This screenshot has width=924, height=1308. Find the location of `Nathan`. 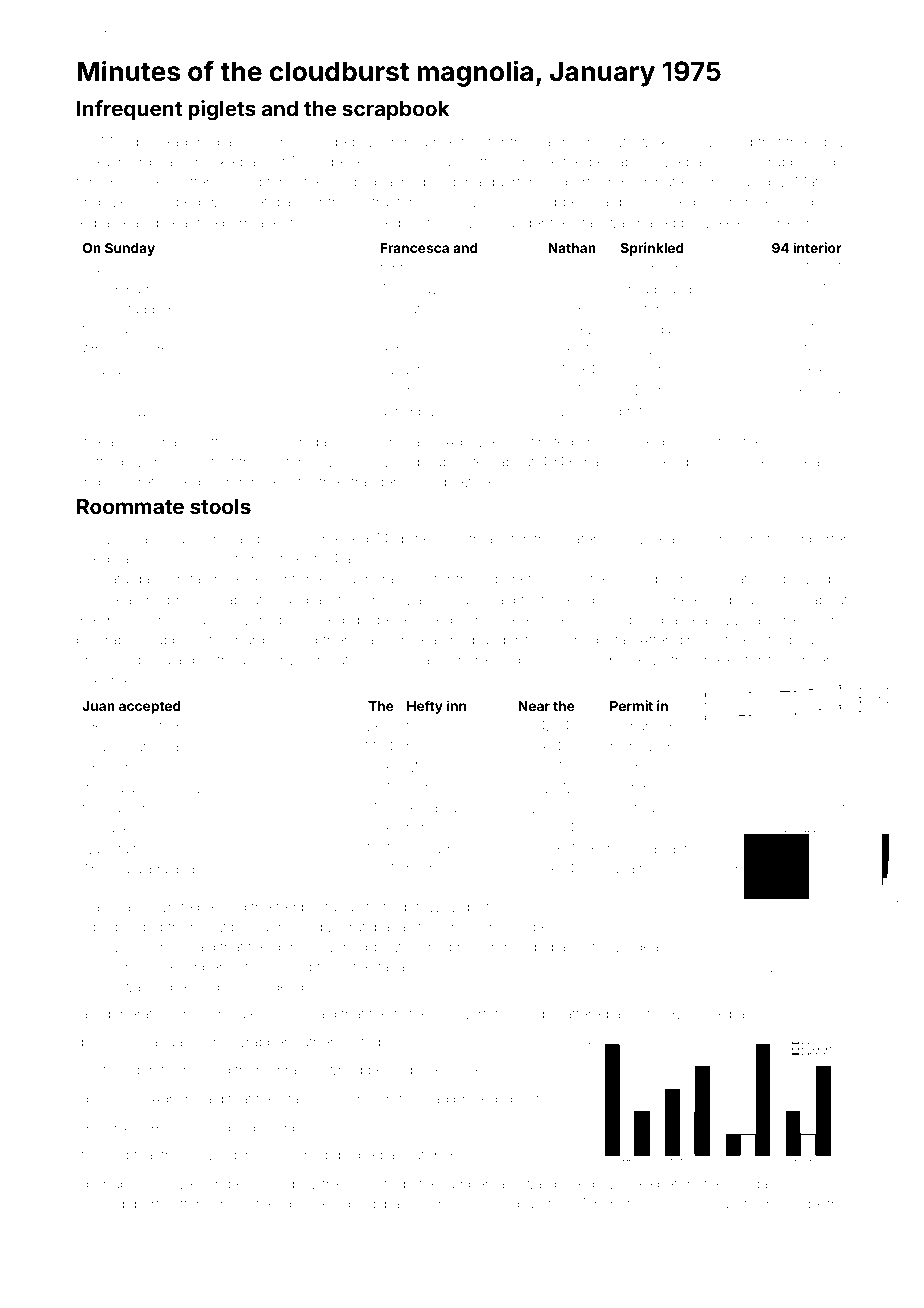

Nathan is located at coordinates (572, 248).
